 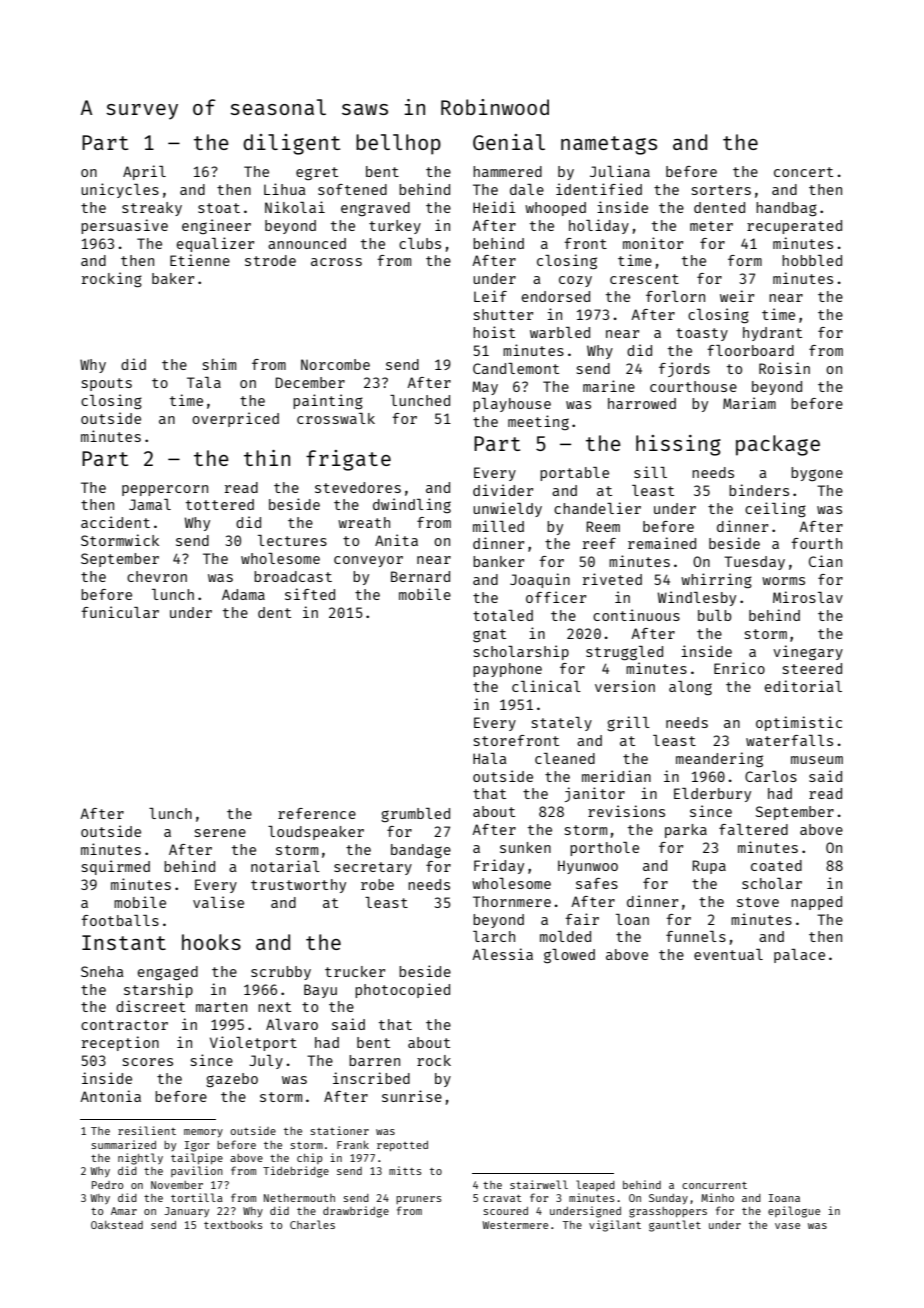 What do you see at coordinates (749, 403) in the document?
I see `Mariam` at bounding box center [749, 403].
